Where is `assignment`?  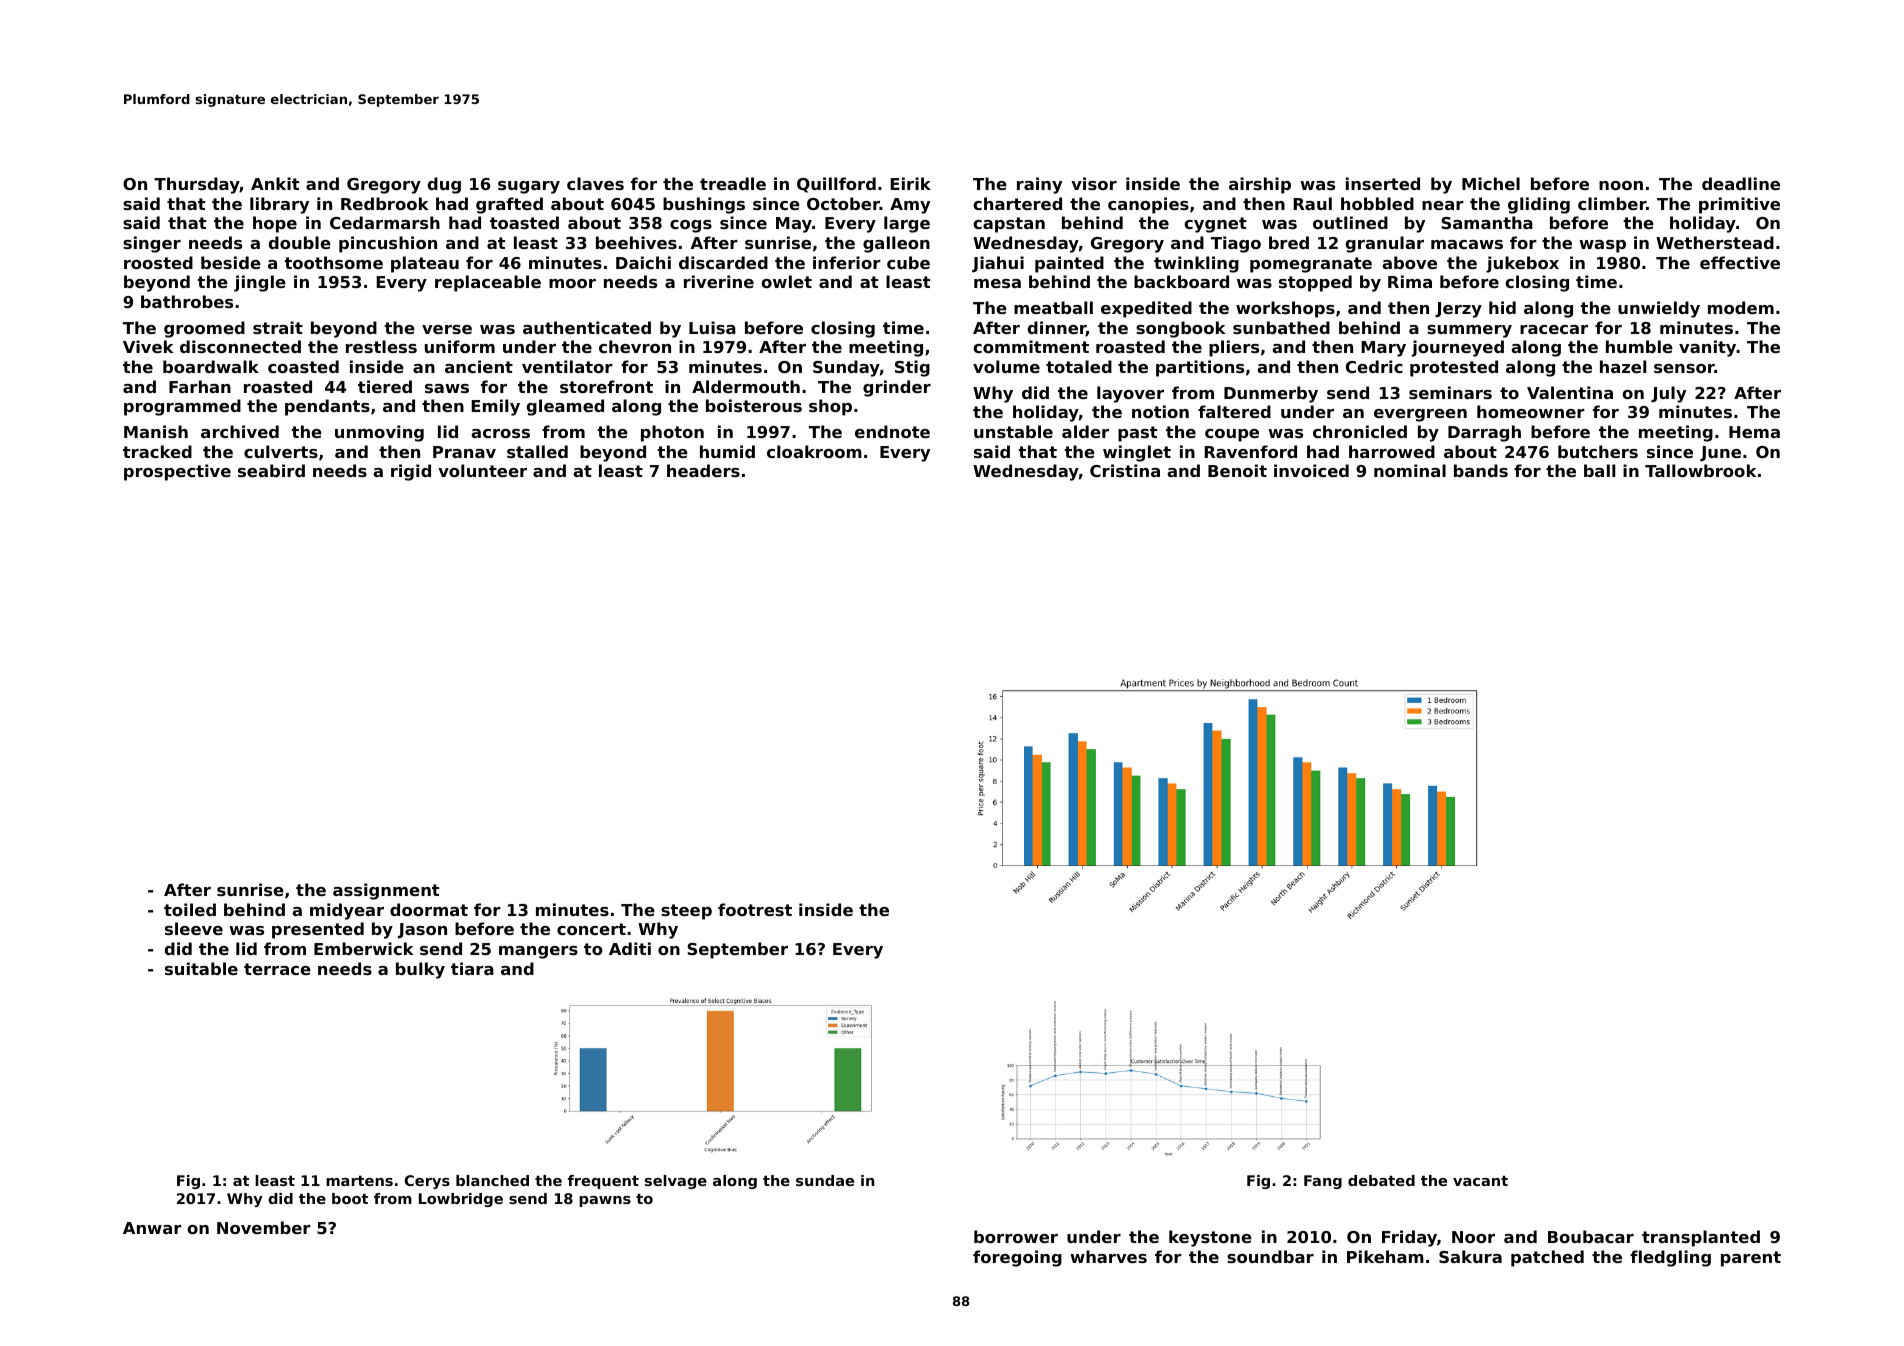
assignment is located at coordinates (386, 891).
